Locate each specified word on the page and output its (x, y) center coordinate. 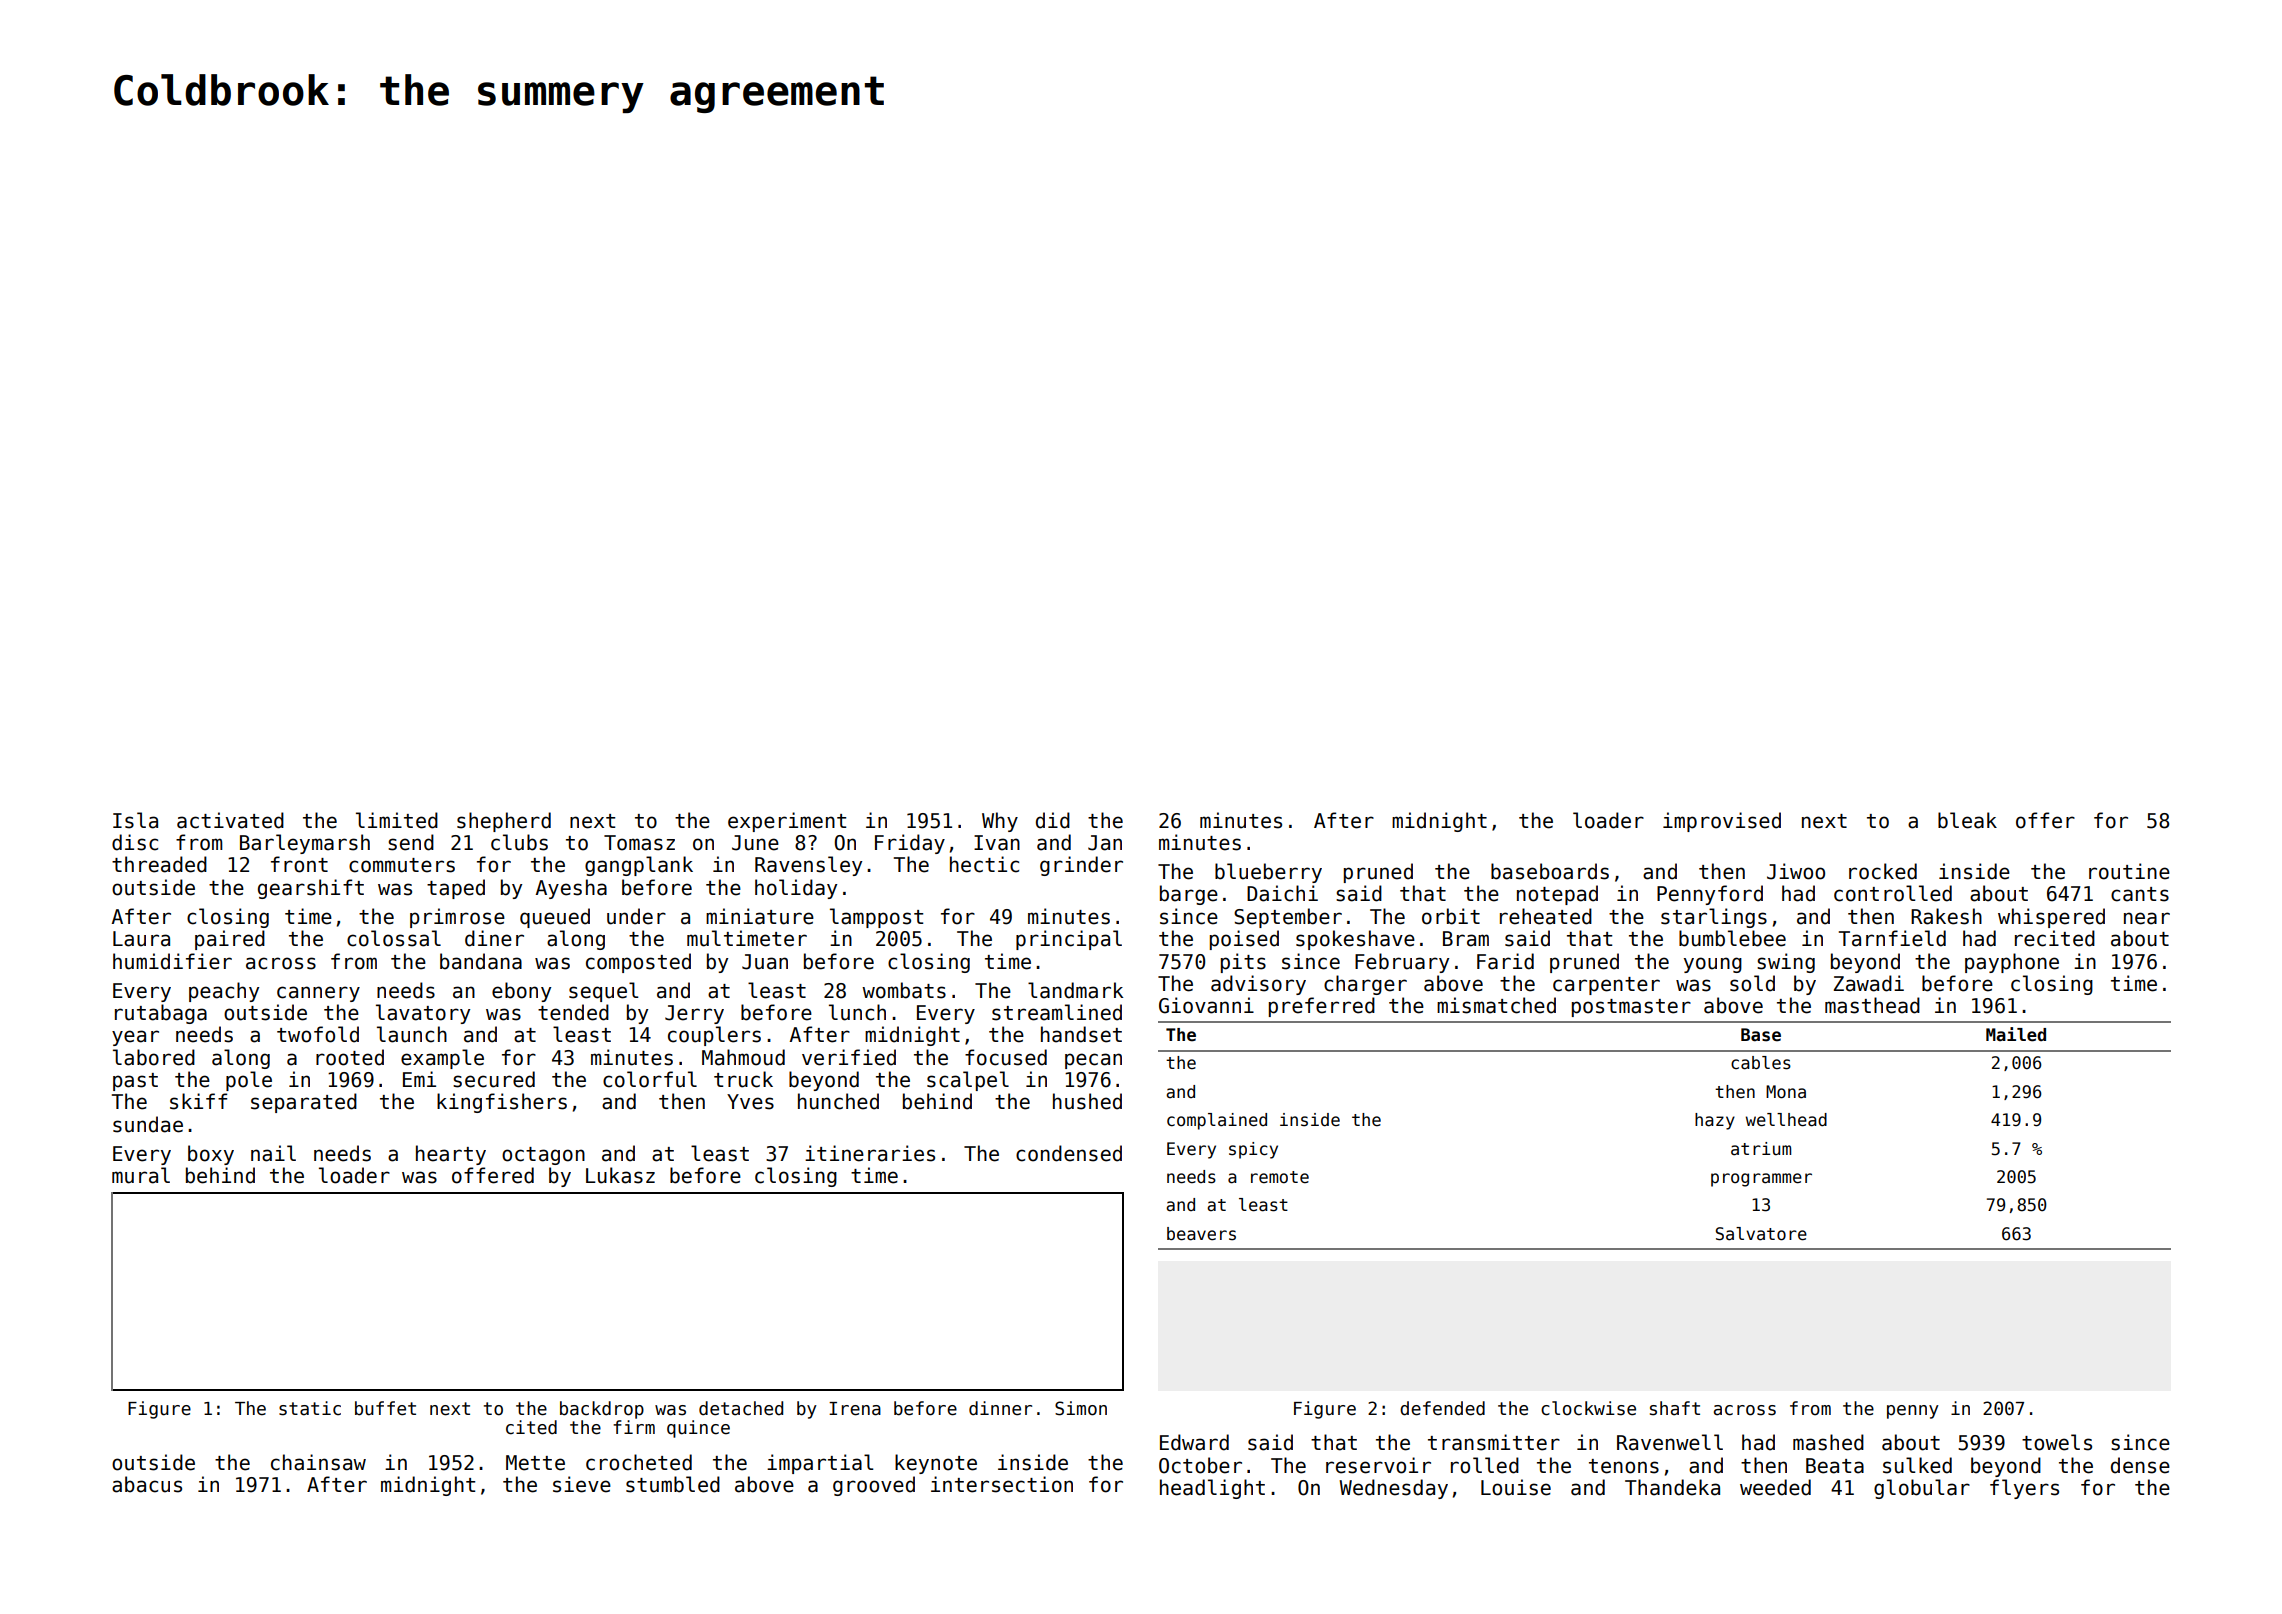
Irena (855, 1409)
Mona (1786, 1092)
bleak (1967, 820)
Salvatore (1761, 1234)
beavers (1201, 1234)
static (310, 1408)
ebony (521, 992)
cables (1761, 1063)
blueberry (1268, 873)
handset (1081, 1034)
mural (141, 1175)
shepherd (504, 822)
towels (2057, 1442)
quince (698, 1429)
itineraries (870, 1153)
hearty (451, 1155)
